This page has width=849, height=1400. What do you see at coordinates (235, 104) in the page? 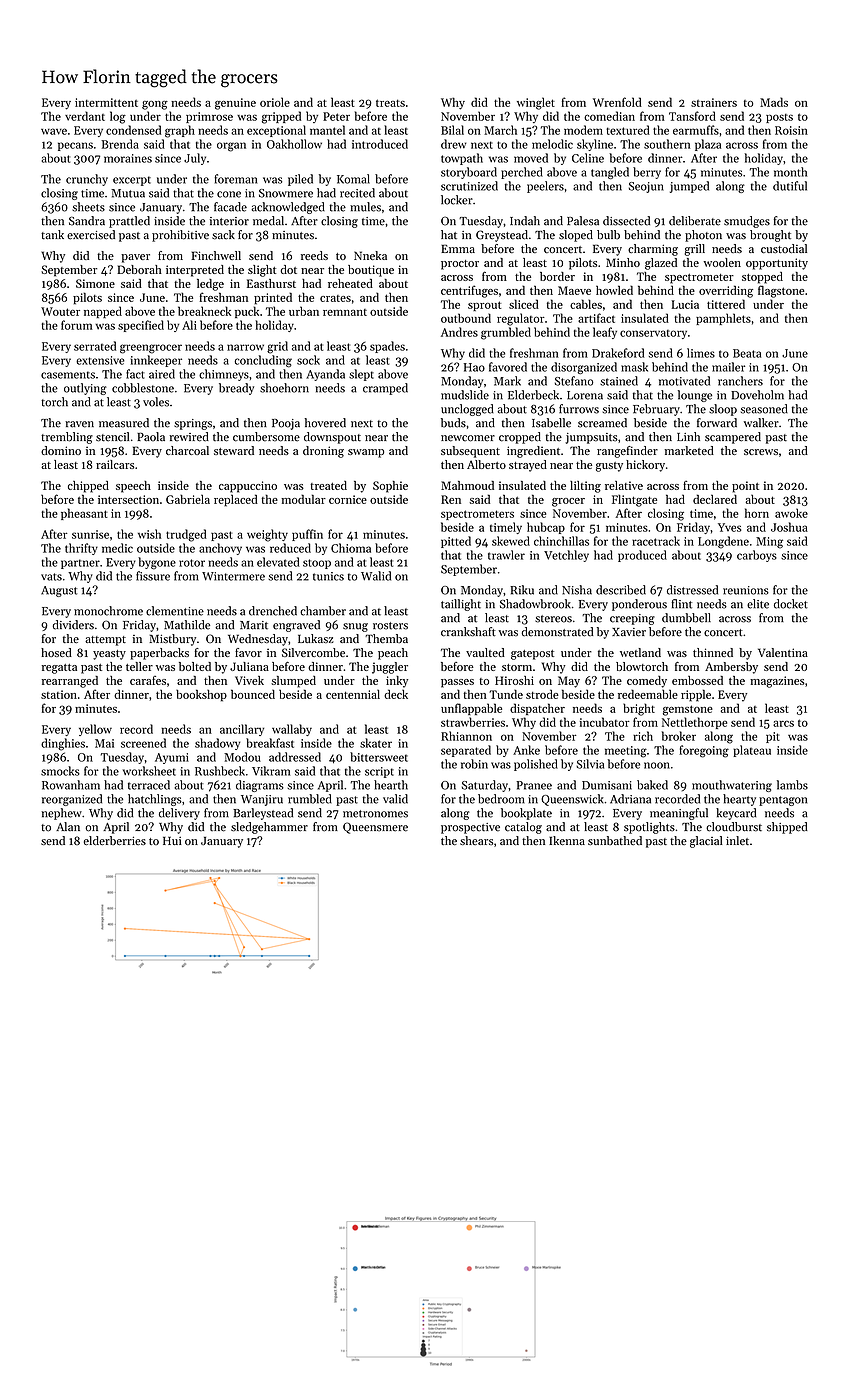
I see `genuine` at bounding box center [235, 104].
